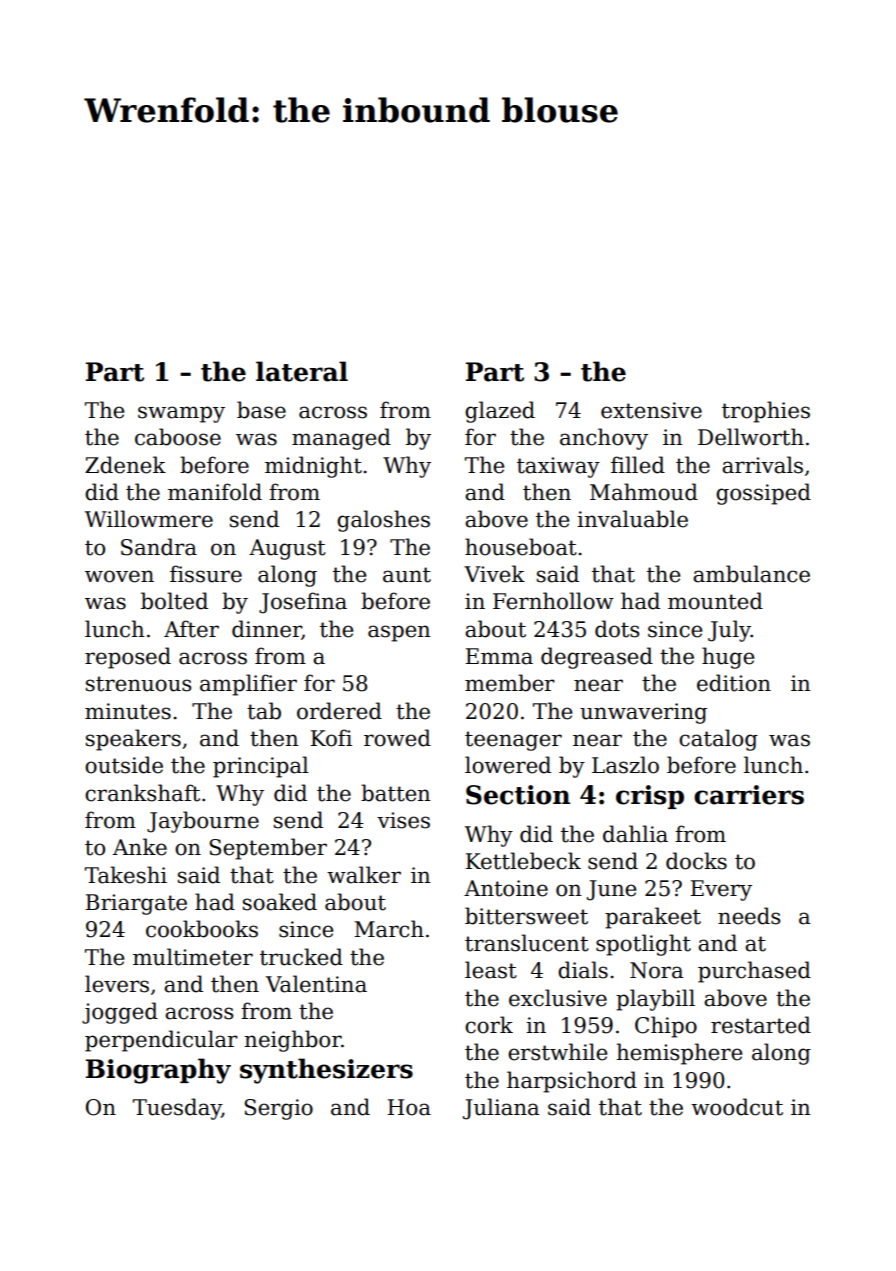 The image size is (896, 1271). I want to click on Sergio, so click(278, 1109).
